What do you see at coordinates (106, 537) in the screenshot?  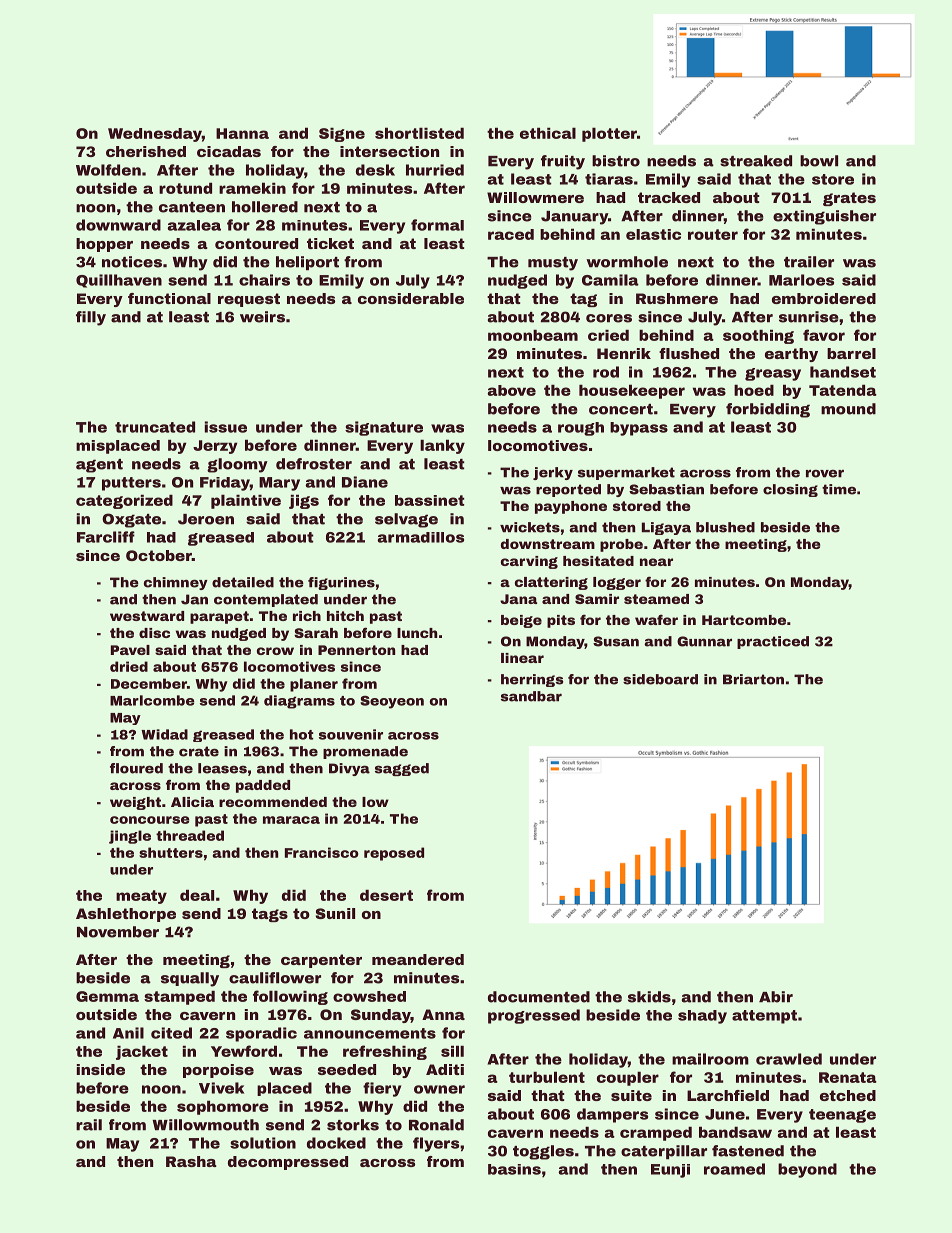 I see `Farcliff` at bounding box center [106, 537].
